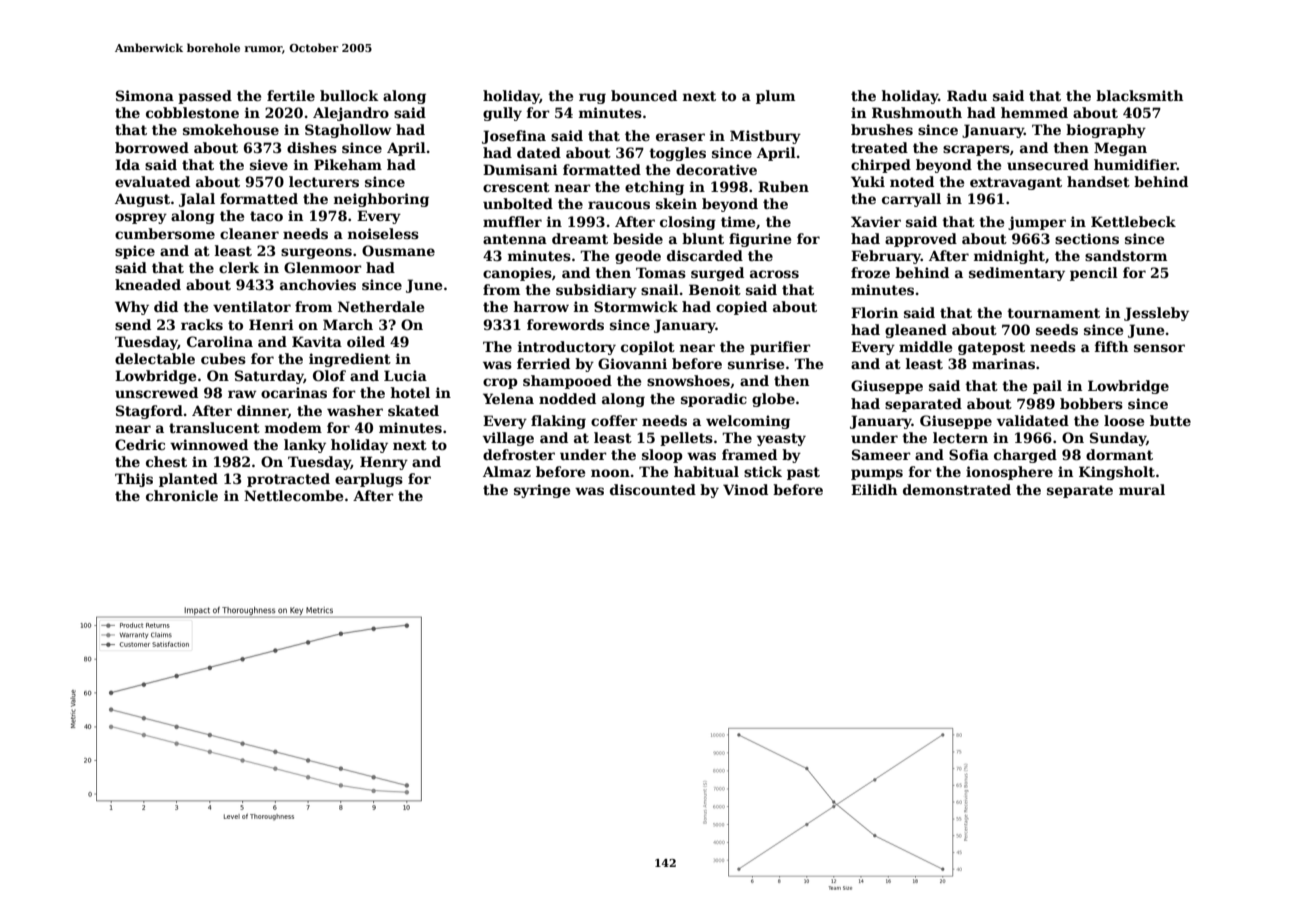 This image has height=924, width=1308. What do you see at coordinates (874, 312) in the image?
I see `Florin` at bounding box center [874, 312].
